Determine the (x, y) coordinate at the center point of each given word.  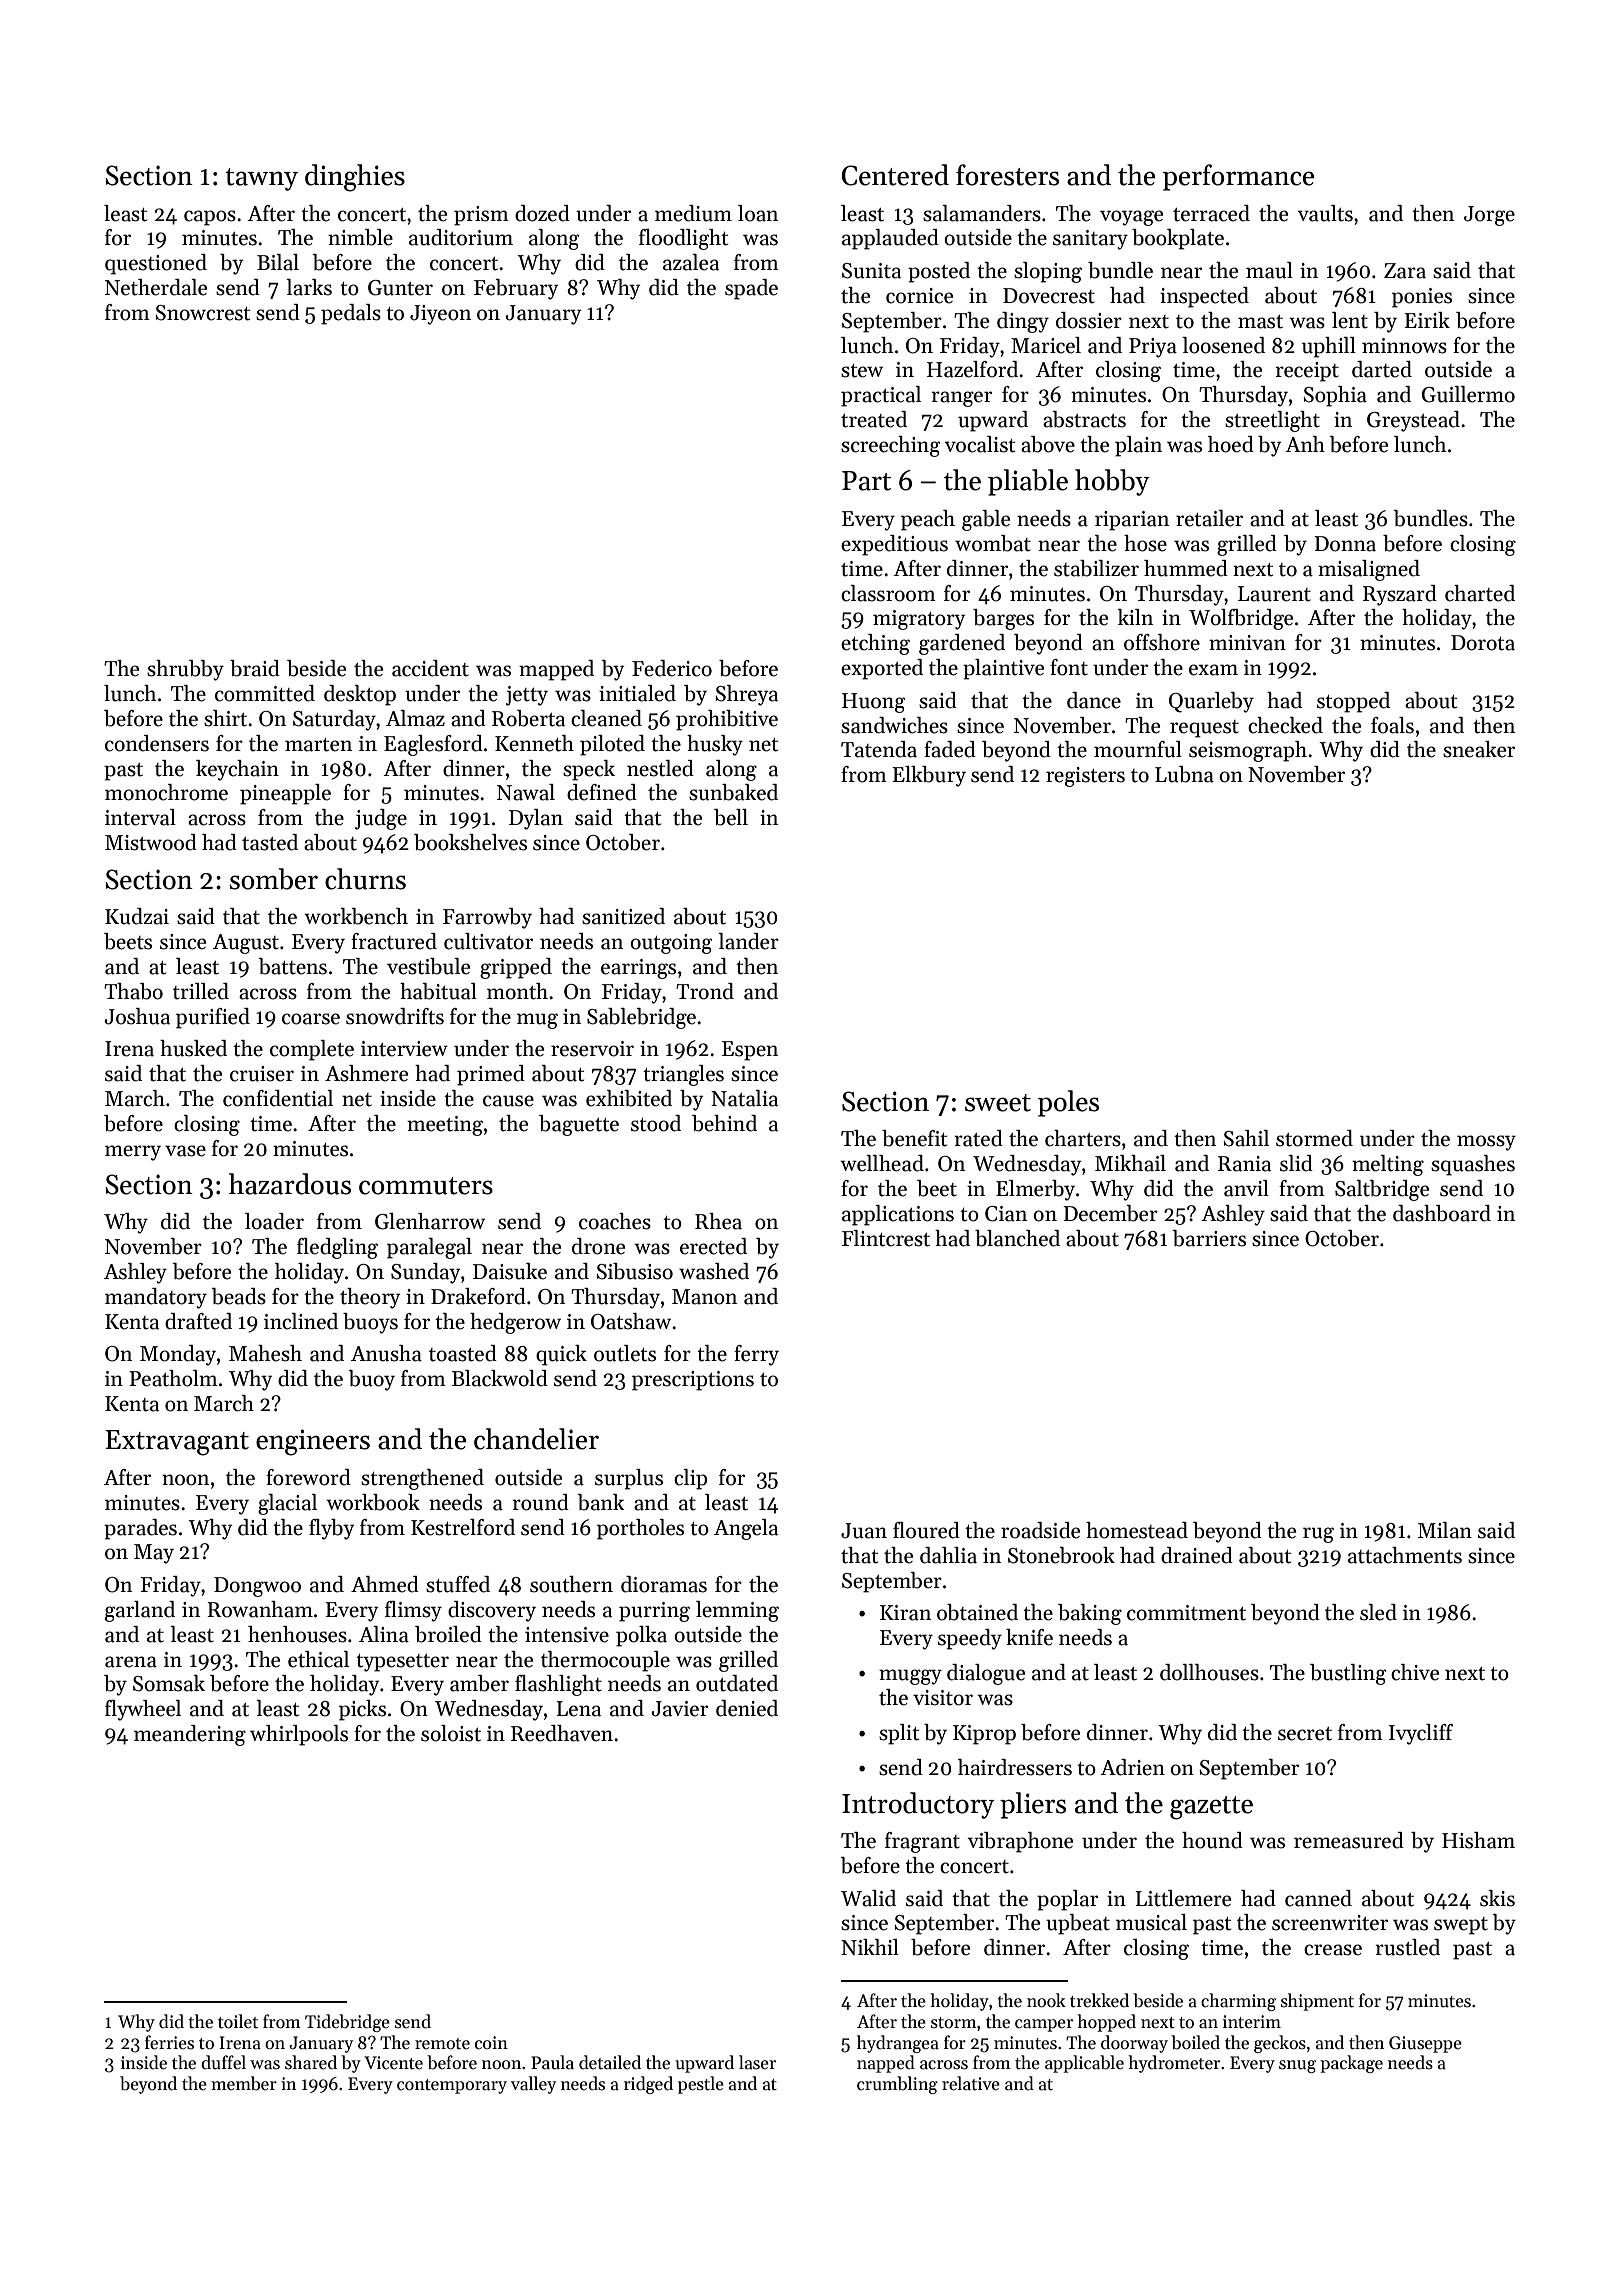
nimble (360, 237)
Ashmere (366, 1073)
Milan (1445, 1530)
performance (1238, 177)
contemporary (452, 2086)
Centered (895, 175)
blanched (1017, 1238)
